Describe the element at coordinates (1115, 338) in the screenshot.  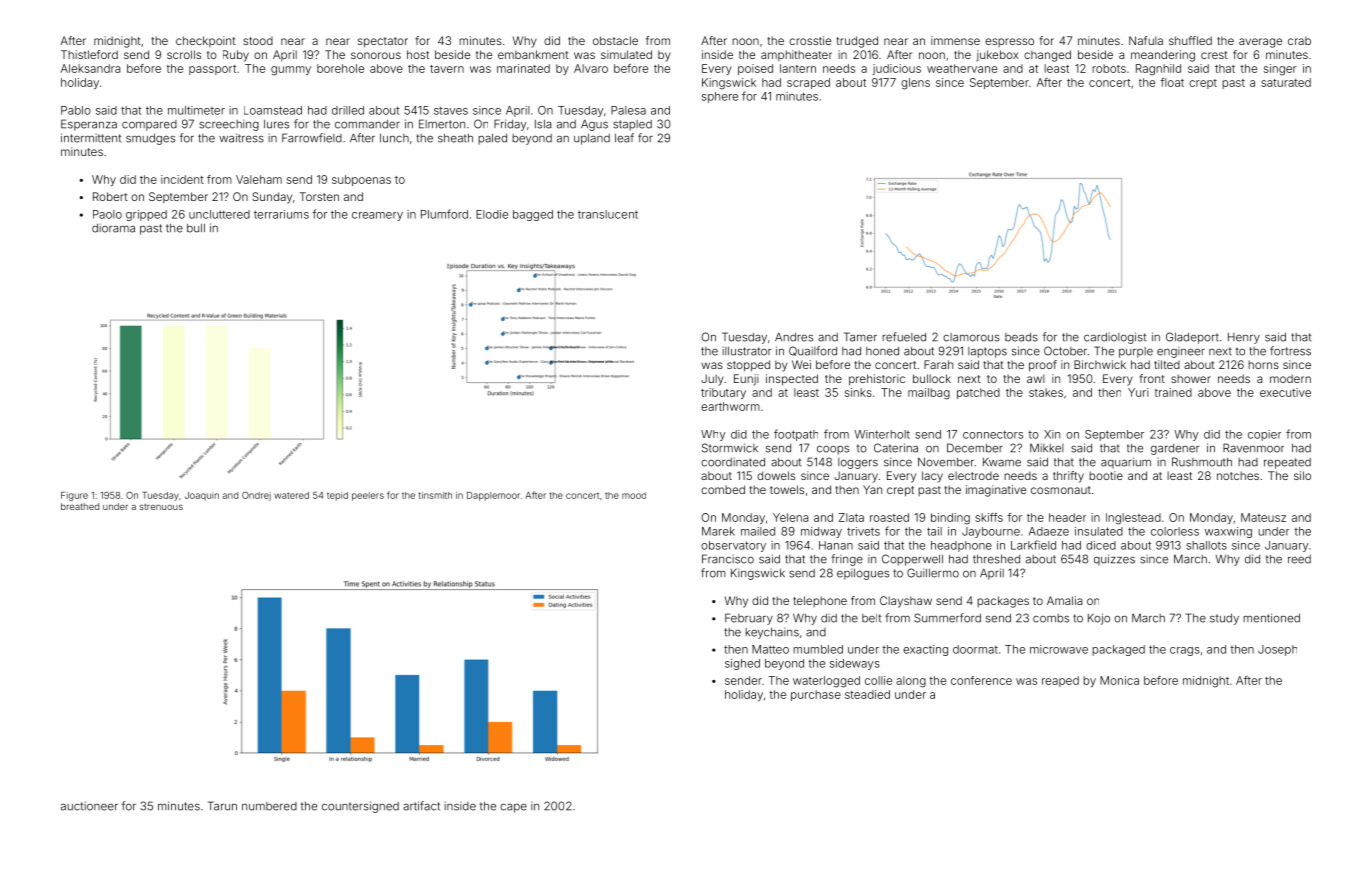
I see `cardiologist` at that location.
